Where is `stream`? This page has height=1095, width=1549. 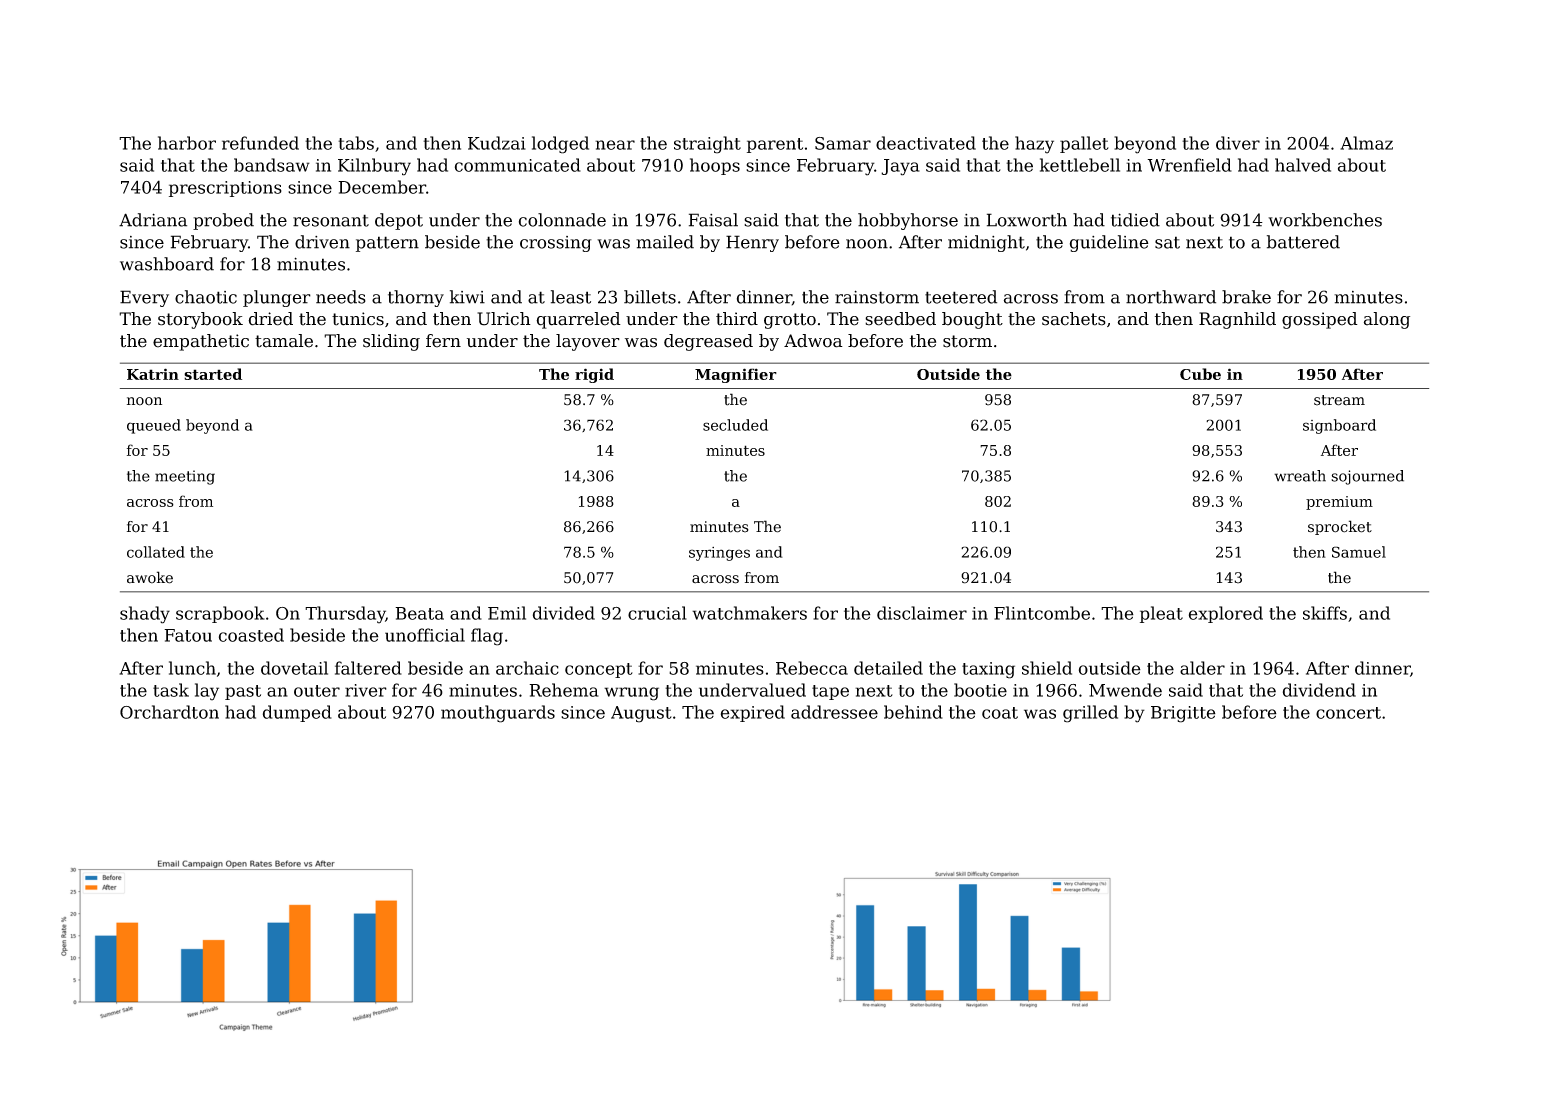 stream is located at coordinates (1339, 400).
